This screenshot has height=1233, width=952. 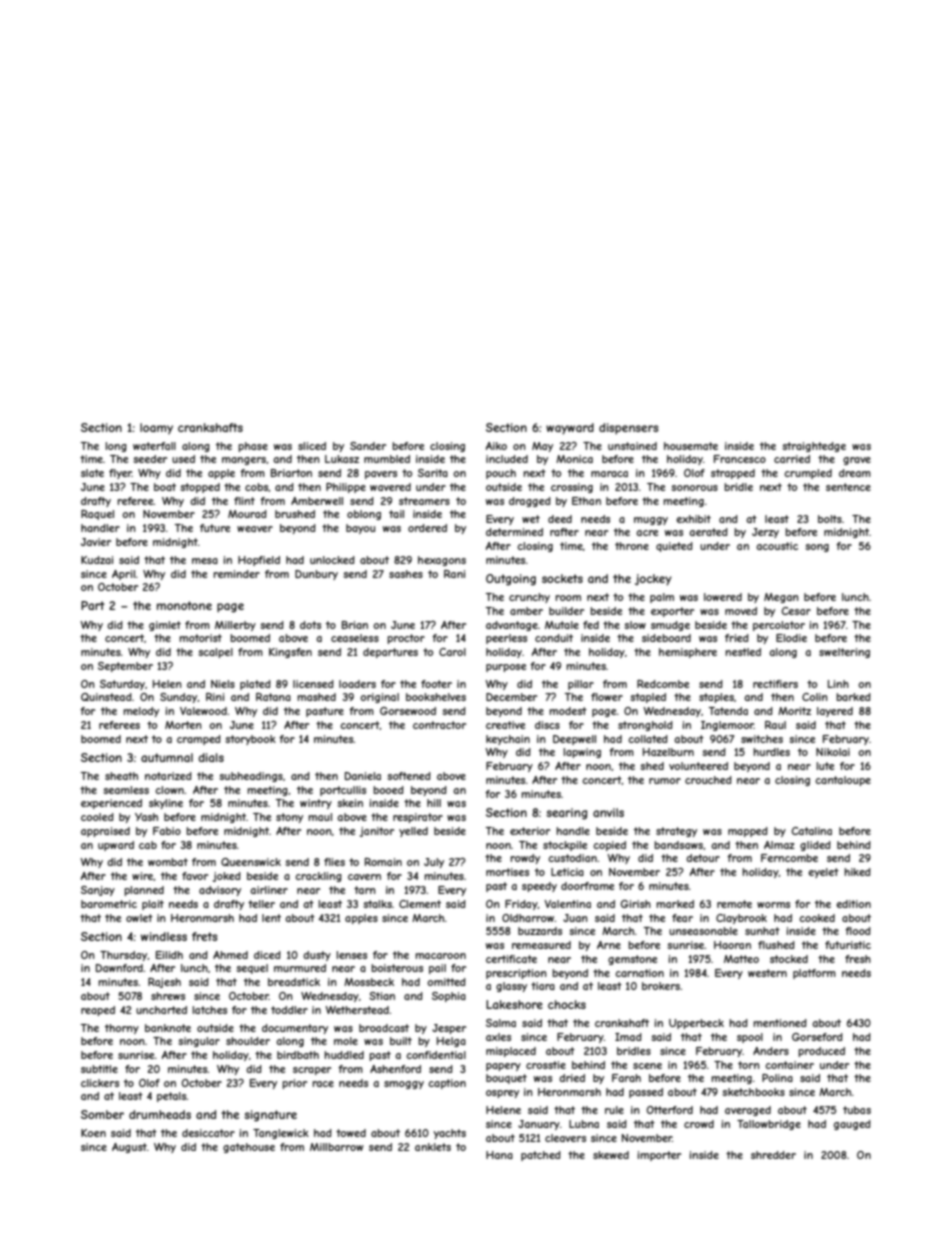 What do you see at coordinates (99, 1069) in the screenshot?
I see `subtitle` at bounding box center [99, 1069].
